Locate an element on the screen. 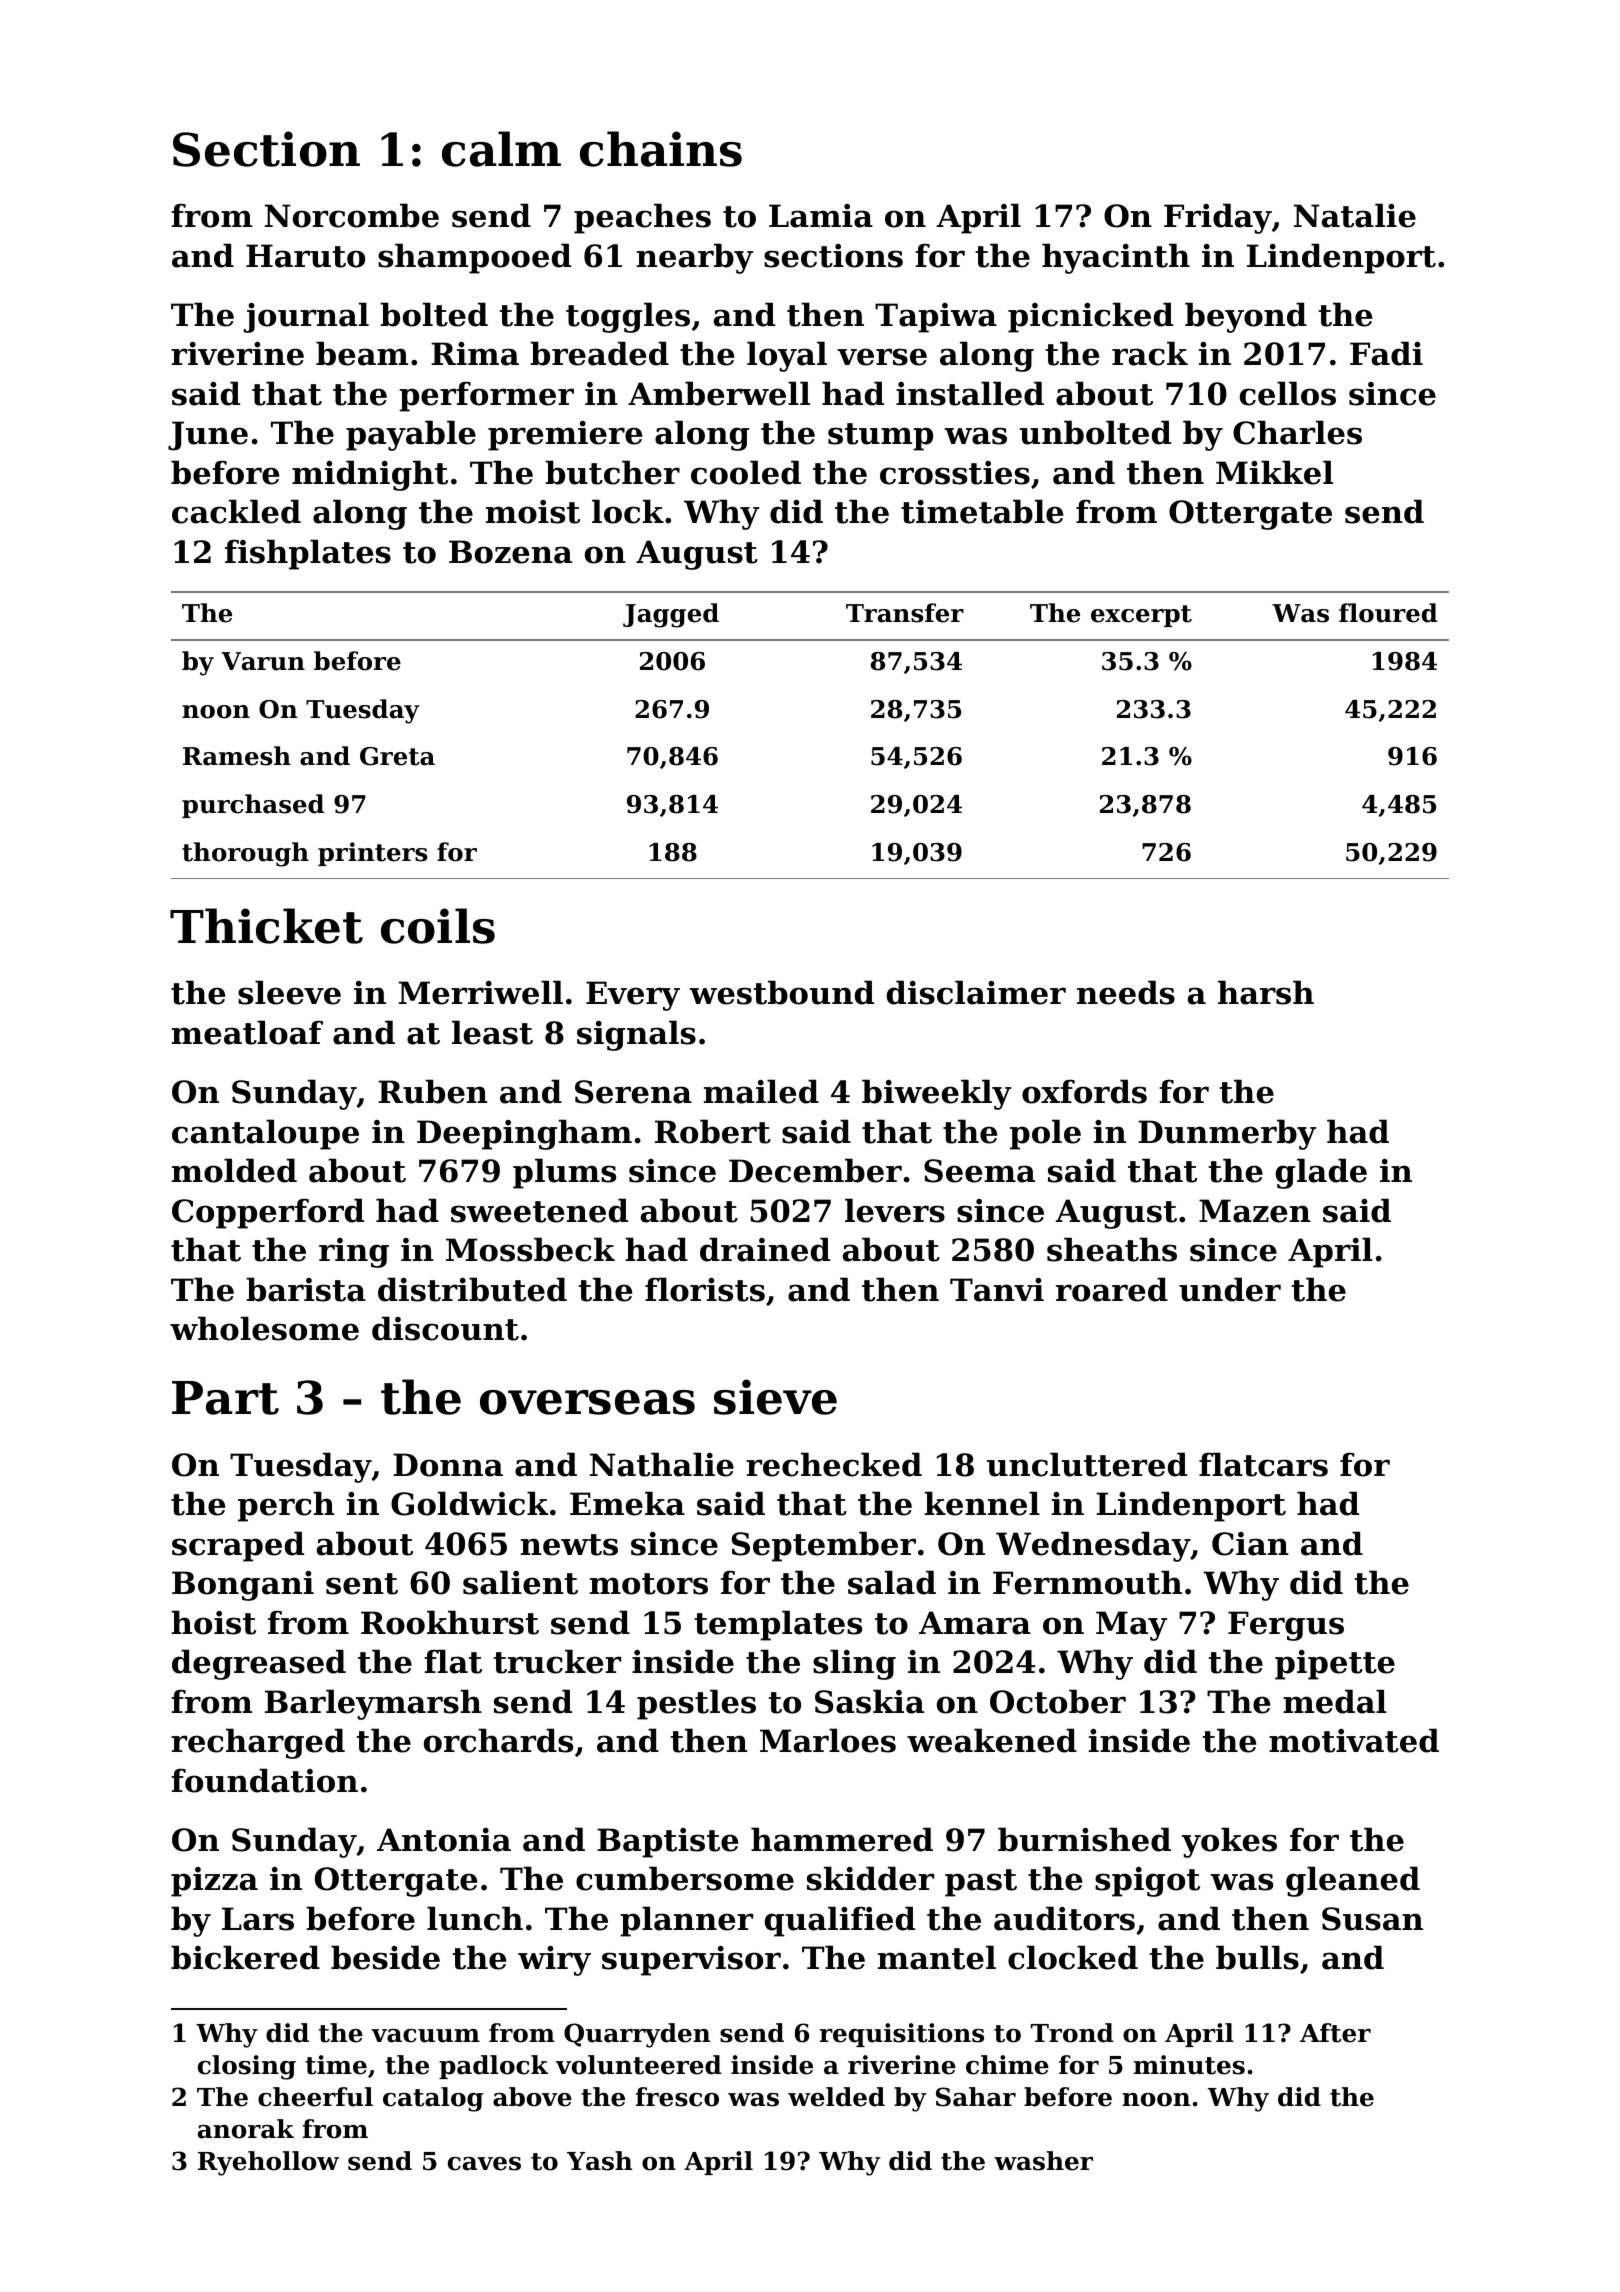  floured is located at coordinates (1388, 613).
